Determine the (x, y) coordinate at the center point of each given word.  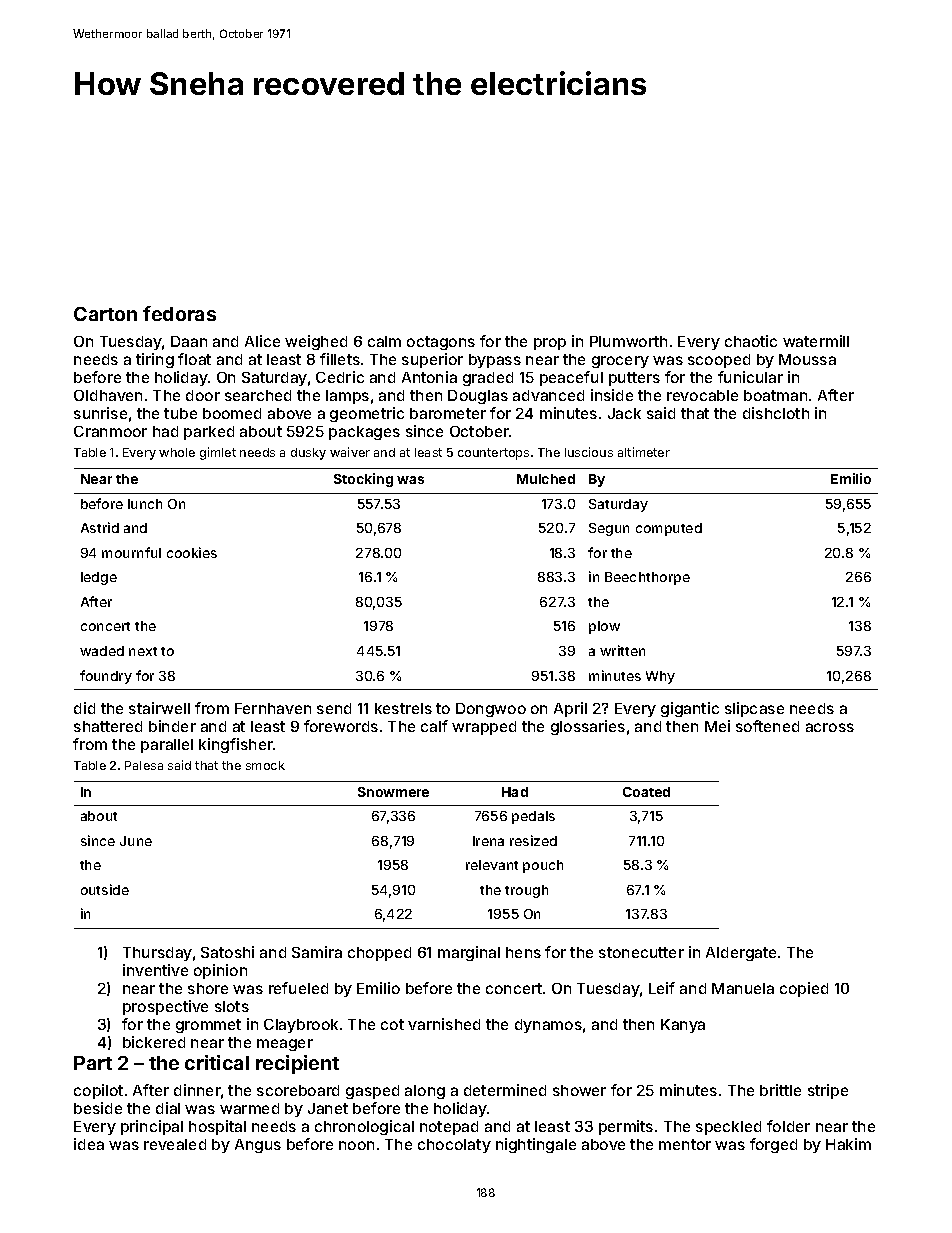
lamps (347, 397)
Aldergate (741, 954)
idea (89, 1144)
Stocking (363, 480)
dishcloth (776, 413)
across (830, 727)
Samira (317, 952)
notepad (449, 1128)
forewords (341, 726)
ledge (99, 578)
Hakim (848, 1144)
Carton (105, 314)
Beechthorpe (647, 578)
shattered (108, 726)
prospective (165, 1007)
